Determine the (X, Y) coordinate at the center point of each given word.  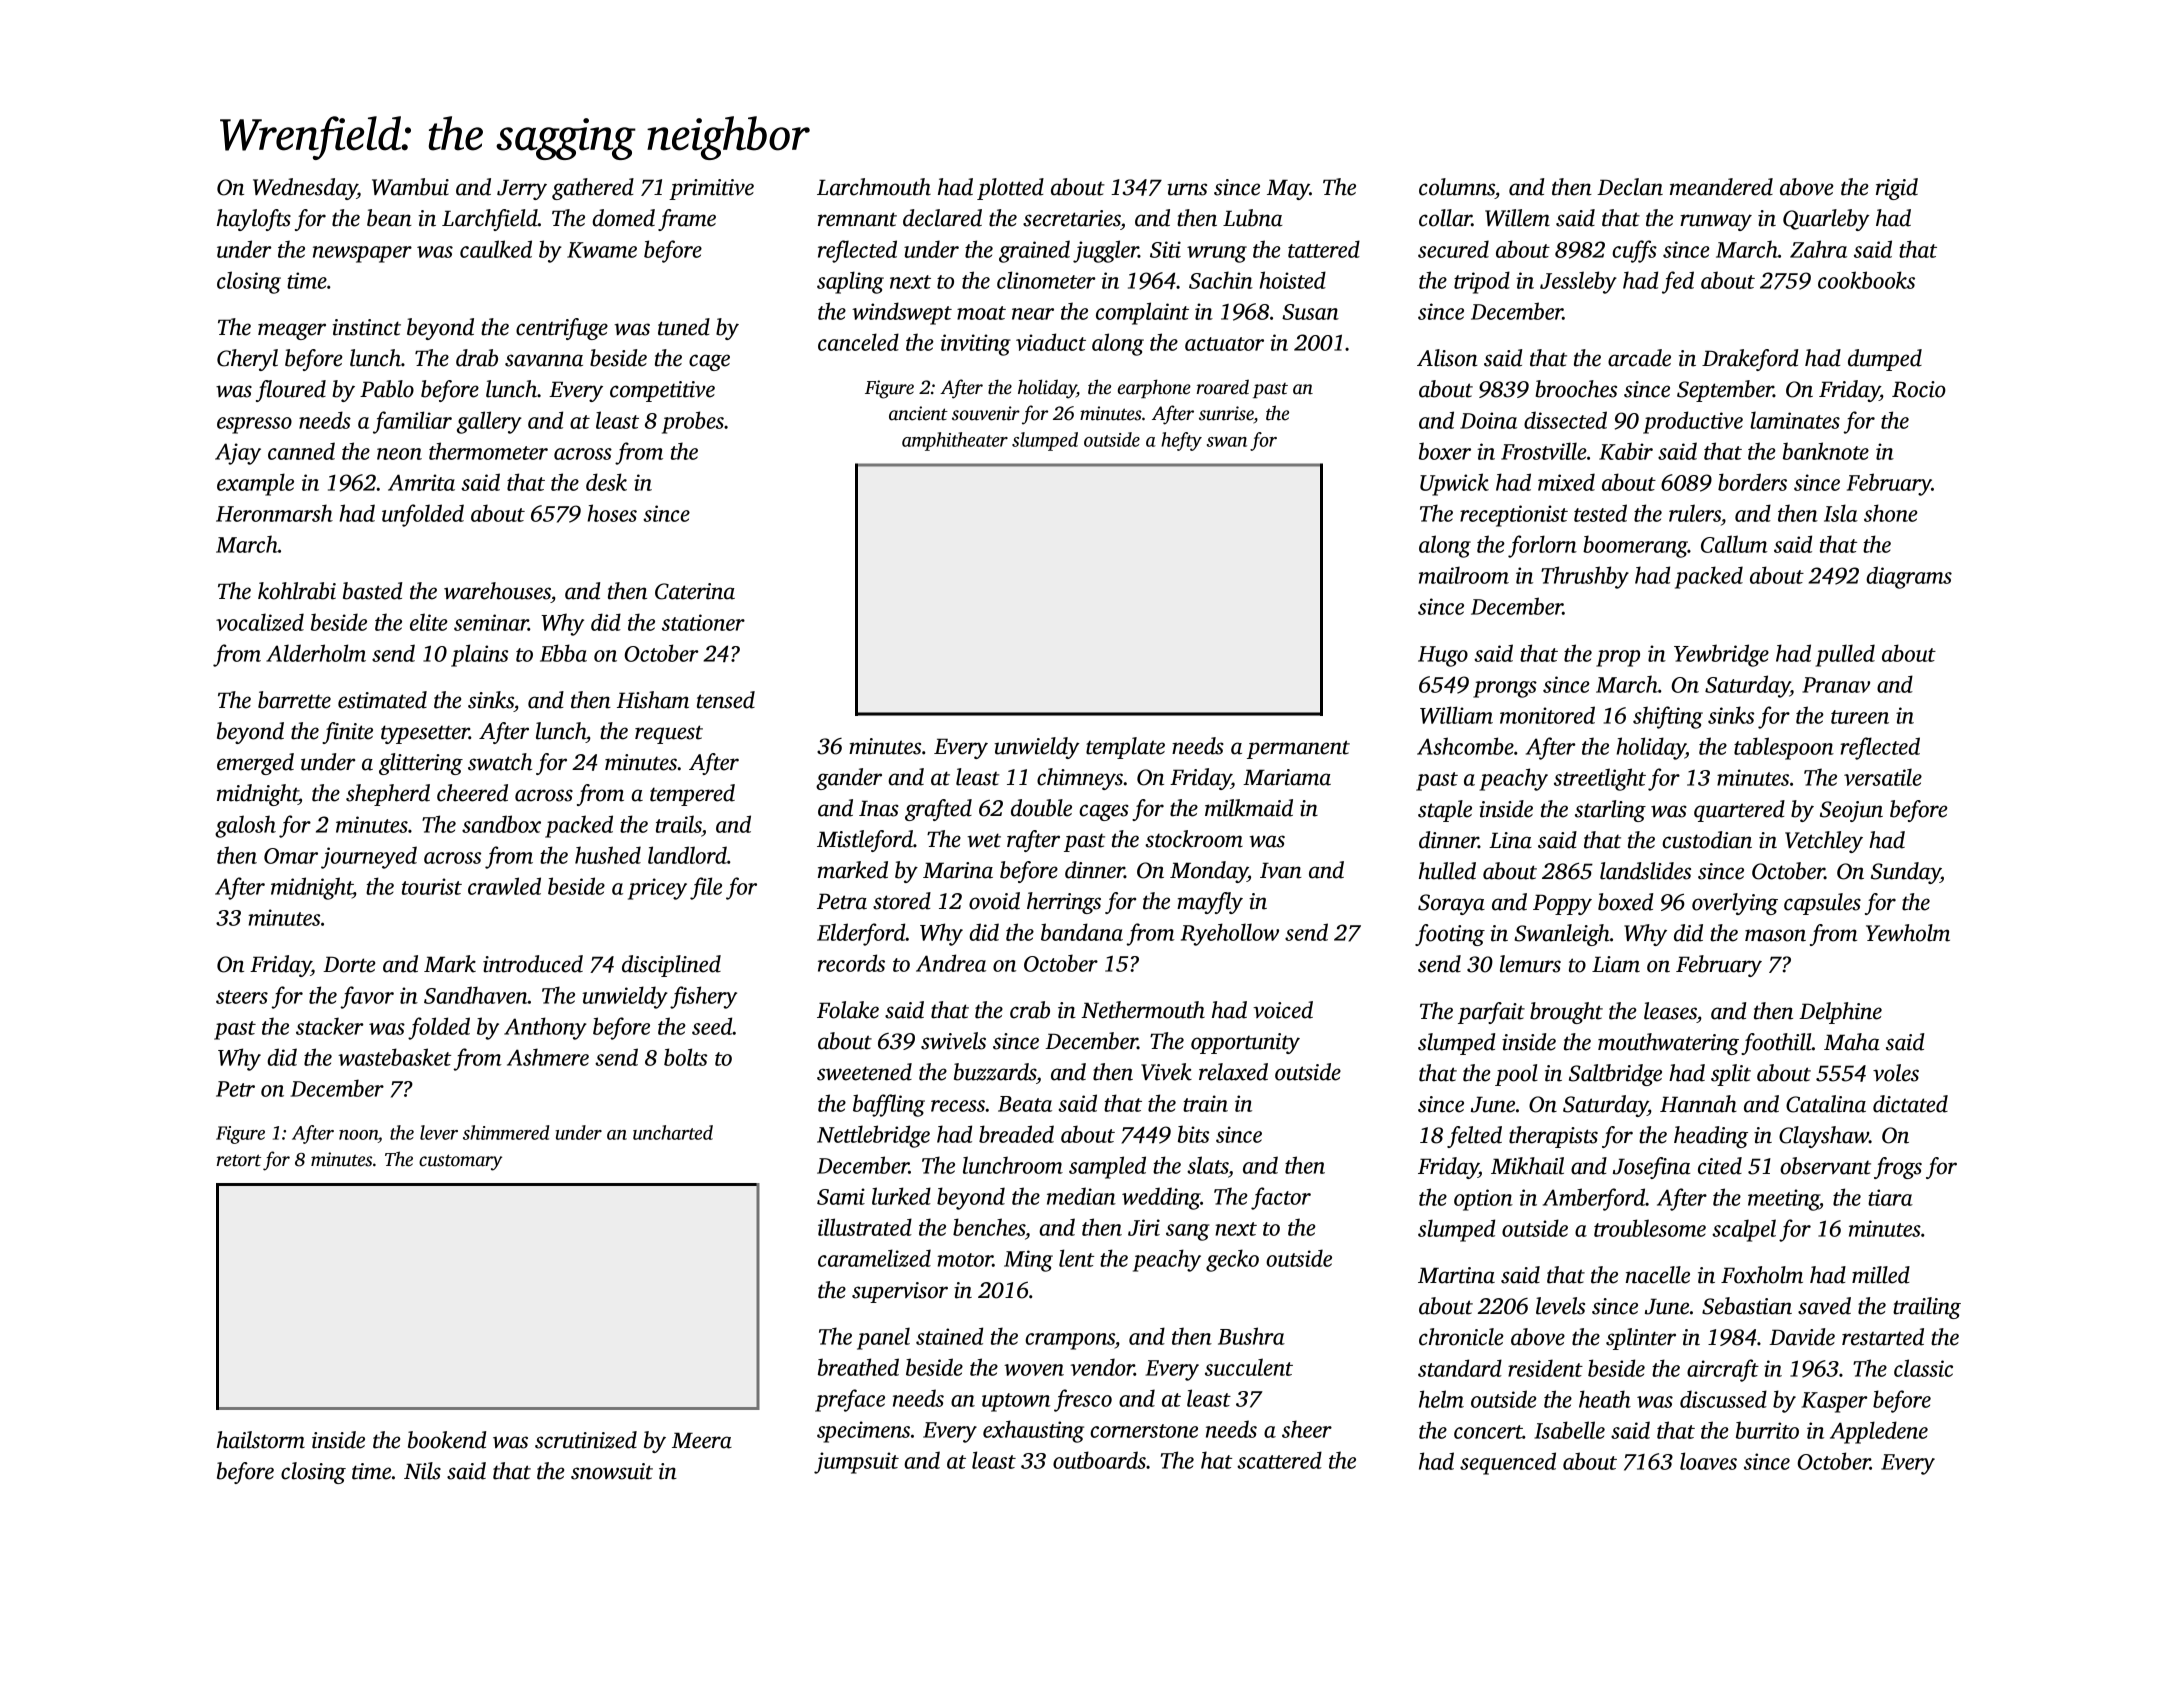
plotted (1010, 189)
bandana (1082, 932)
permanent (1298, 749)
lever (439, 1132)
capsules (1822, 904)
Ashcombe (1465, 746)
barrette (294, 700)
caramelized (874, 1258)
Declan (1630, 187)
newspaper (362, 254)
